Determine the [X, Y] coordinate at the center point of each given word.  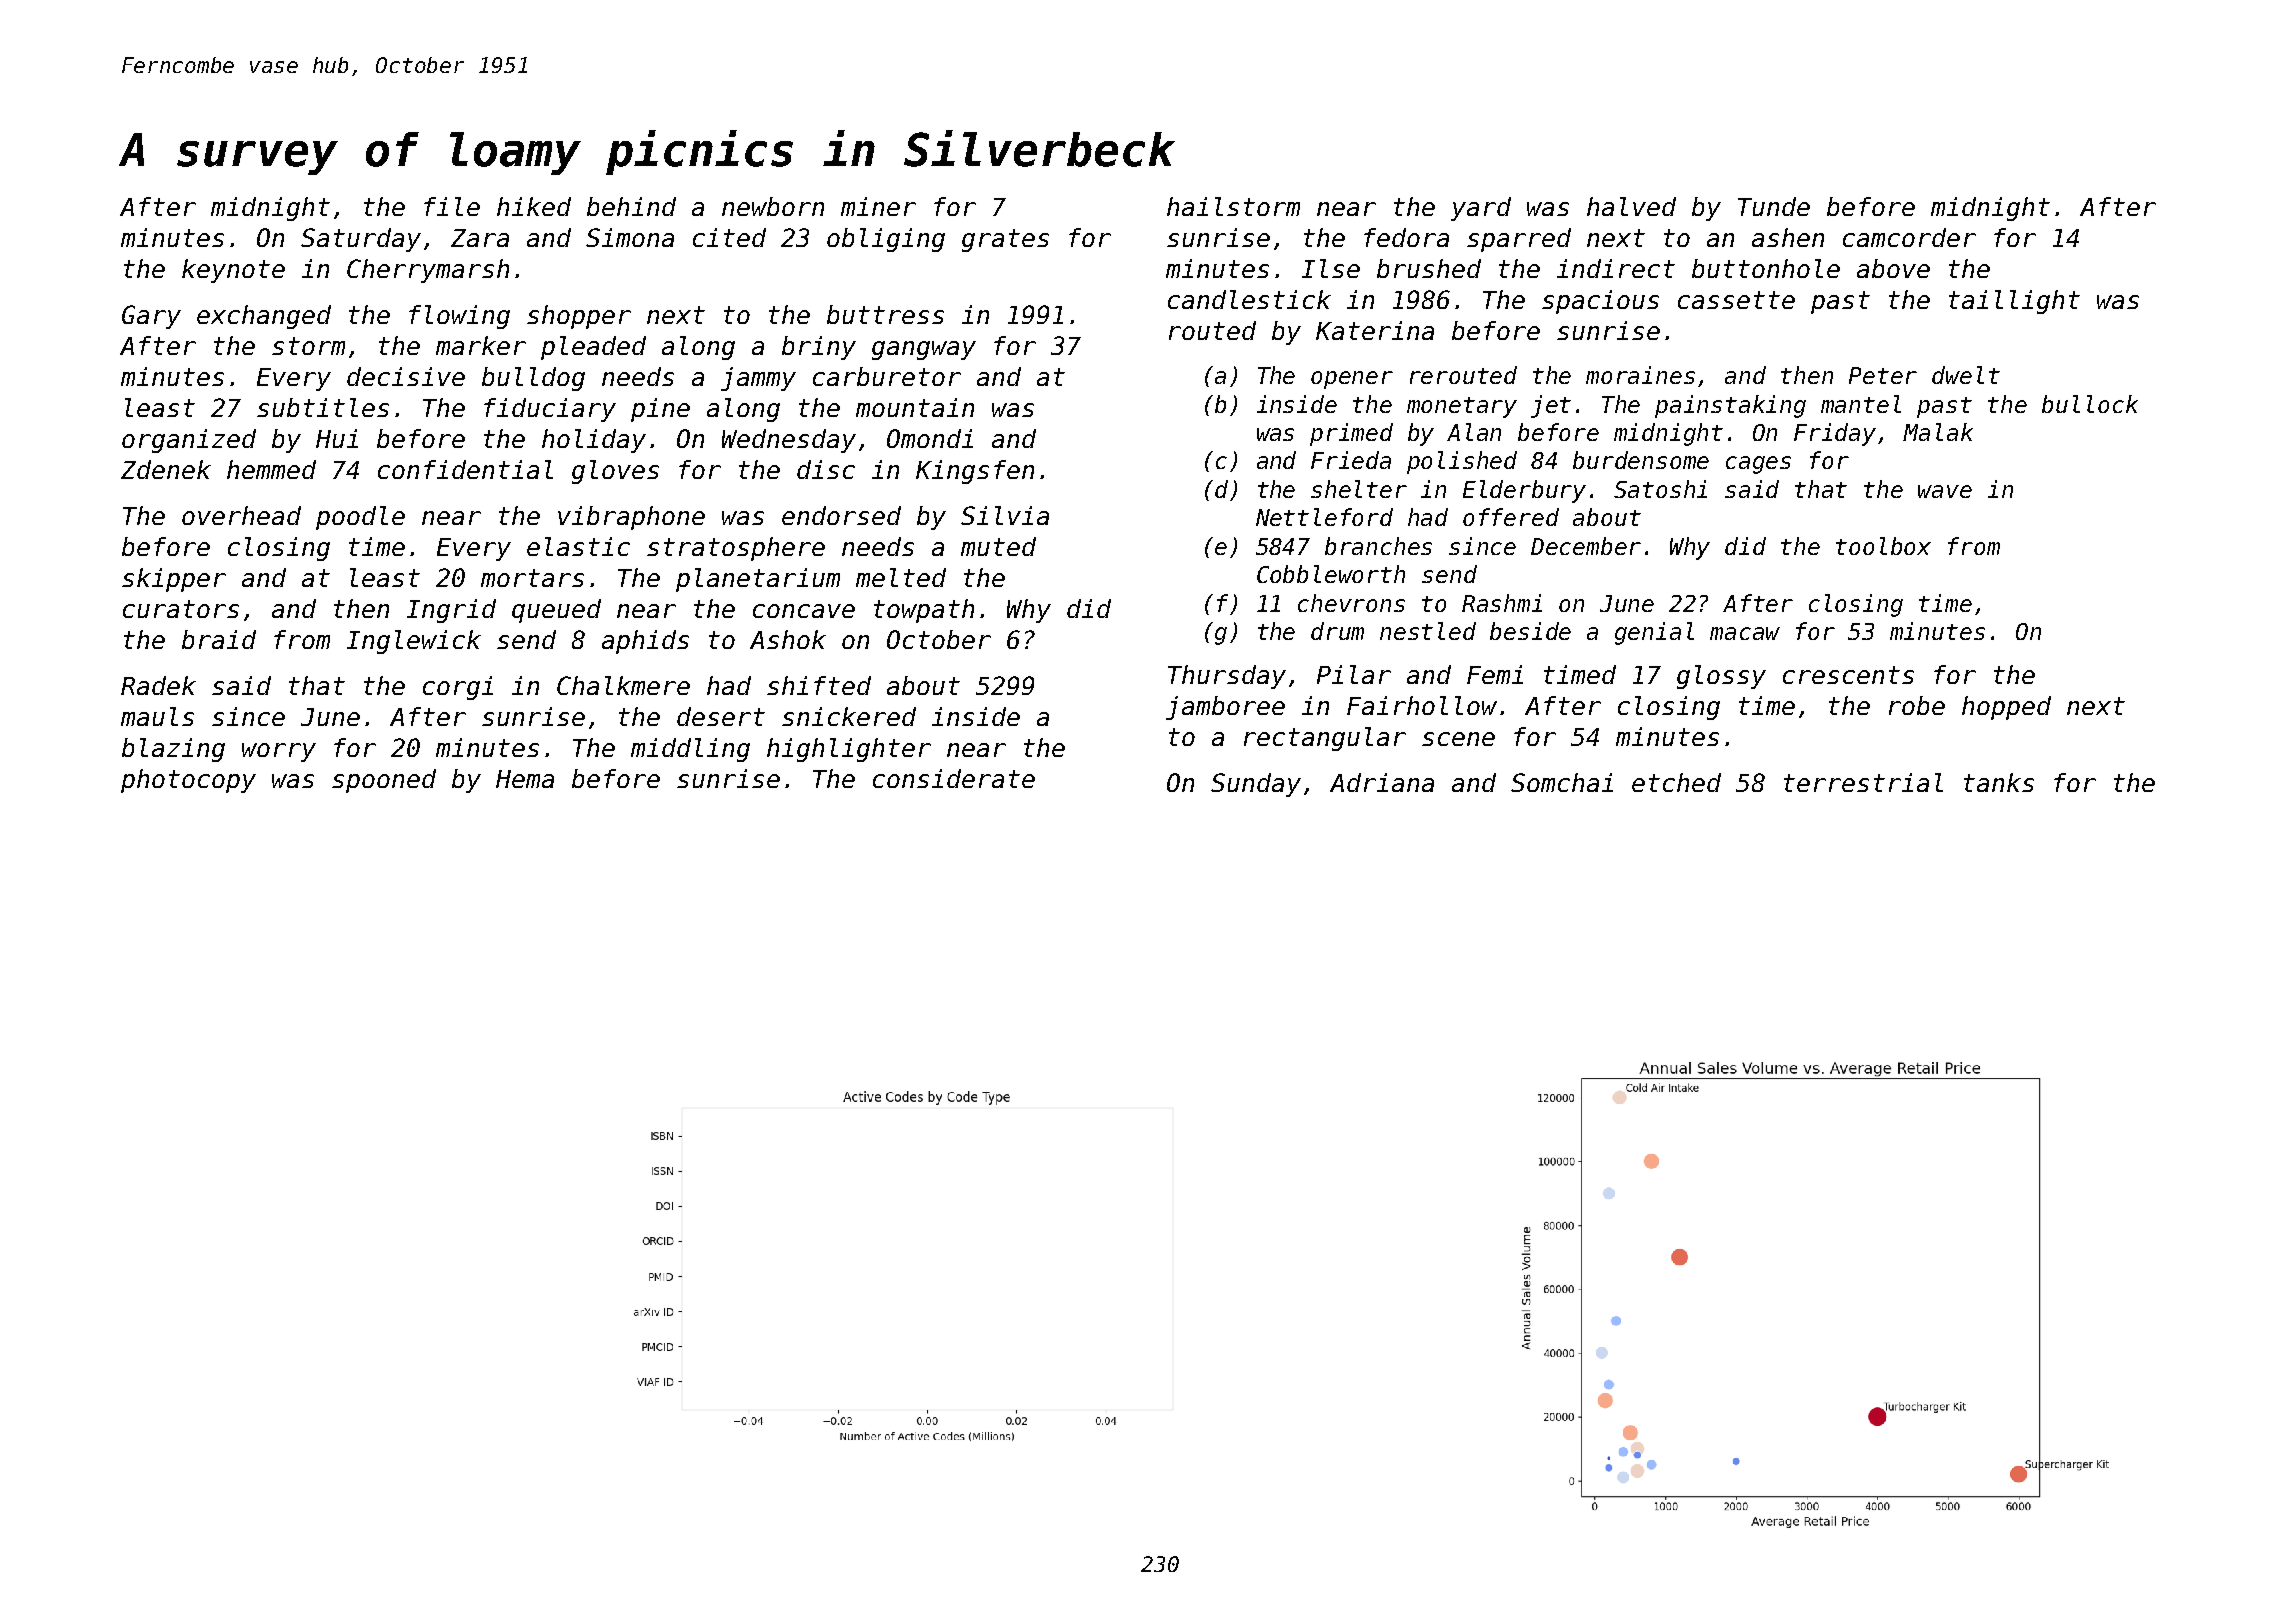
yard [1481, 209]
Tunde [1774, 206]
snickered [849, 716]
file [452, 206]
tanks [1999, 782]
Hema [525, 779]
